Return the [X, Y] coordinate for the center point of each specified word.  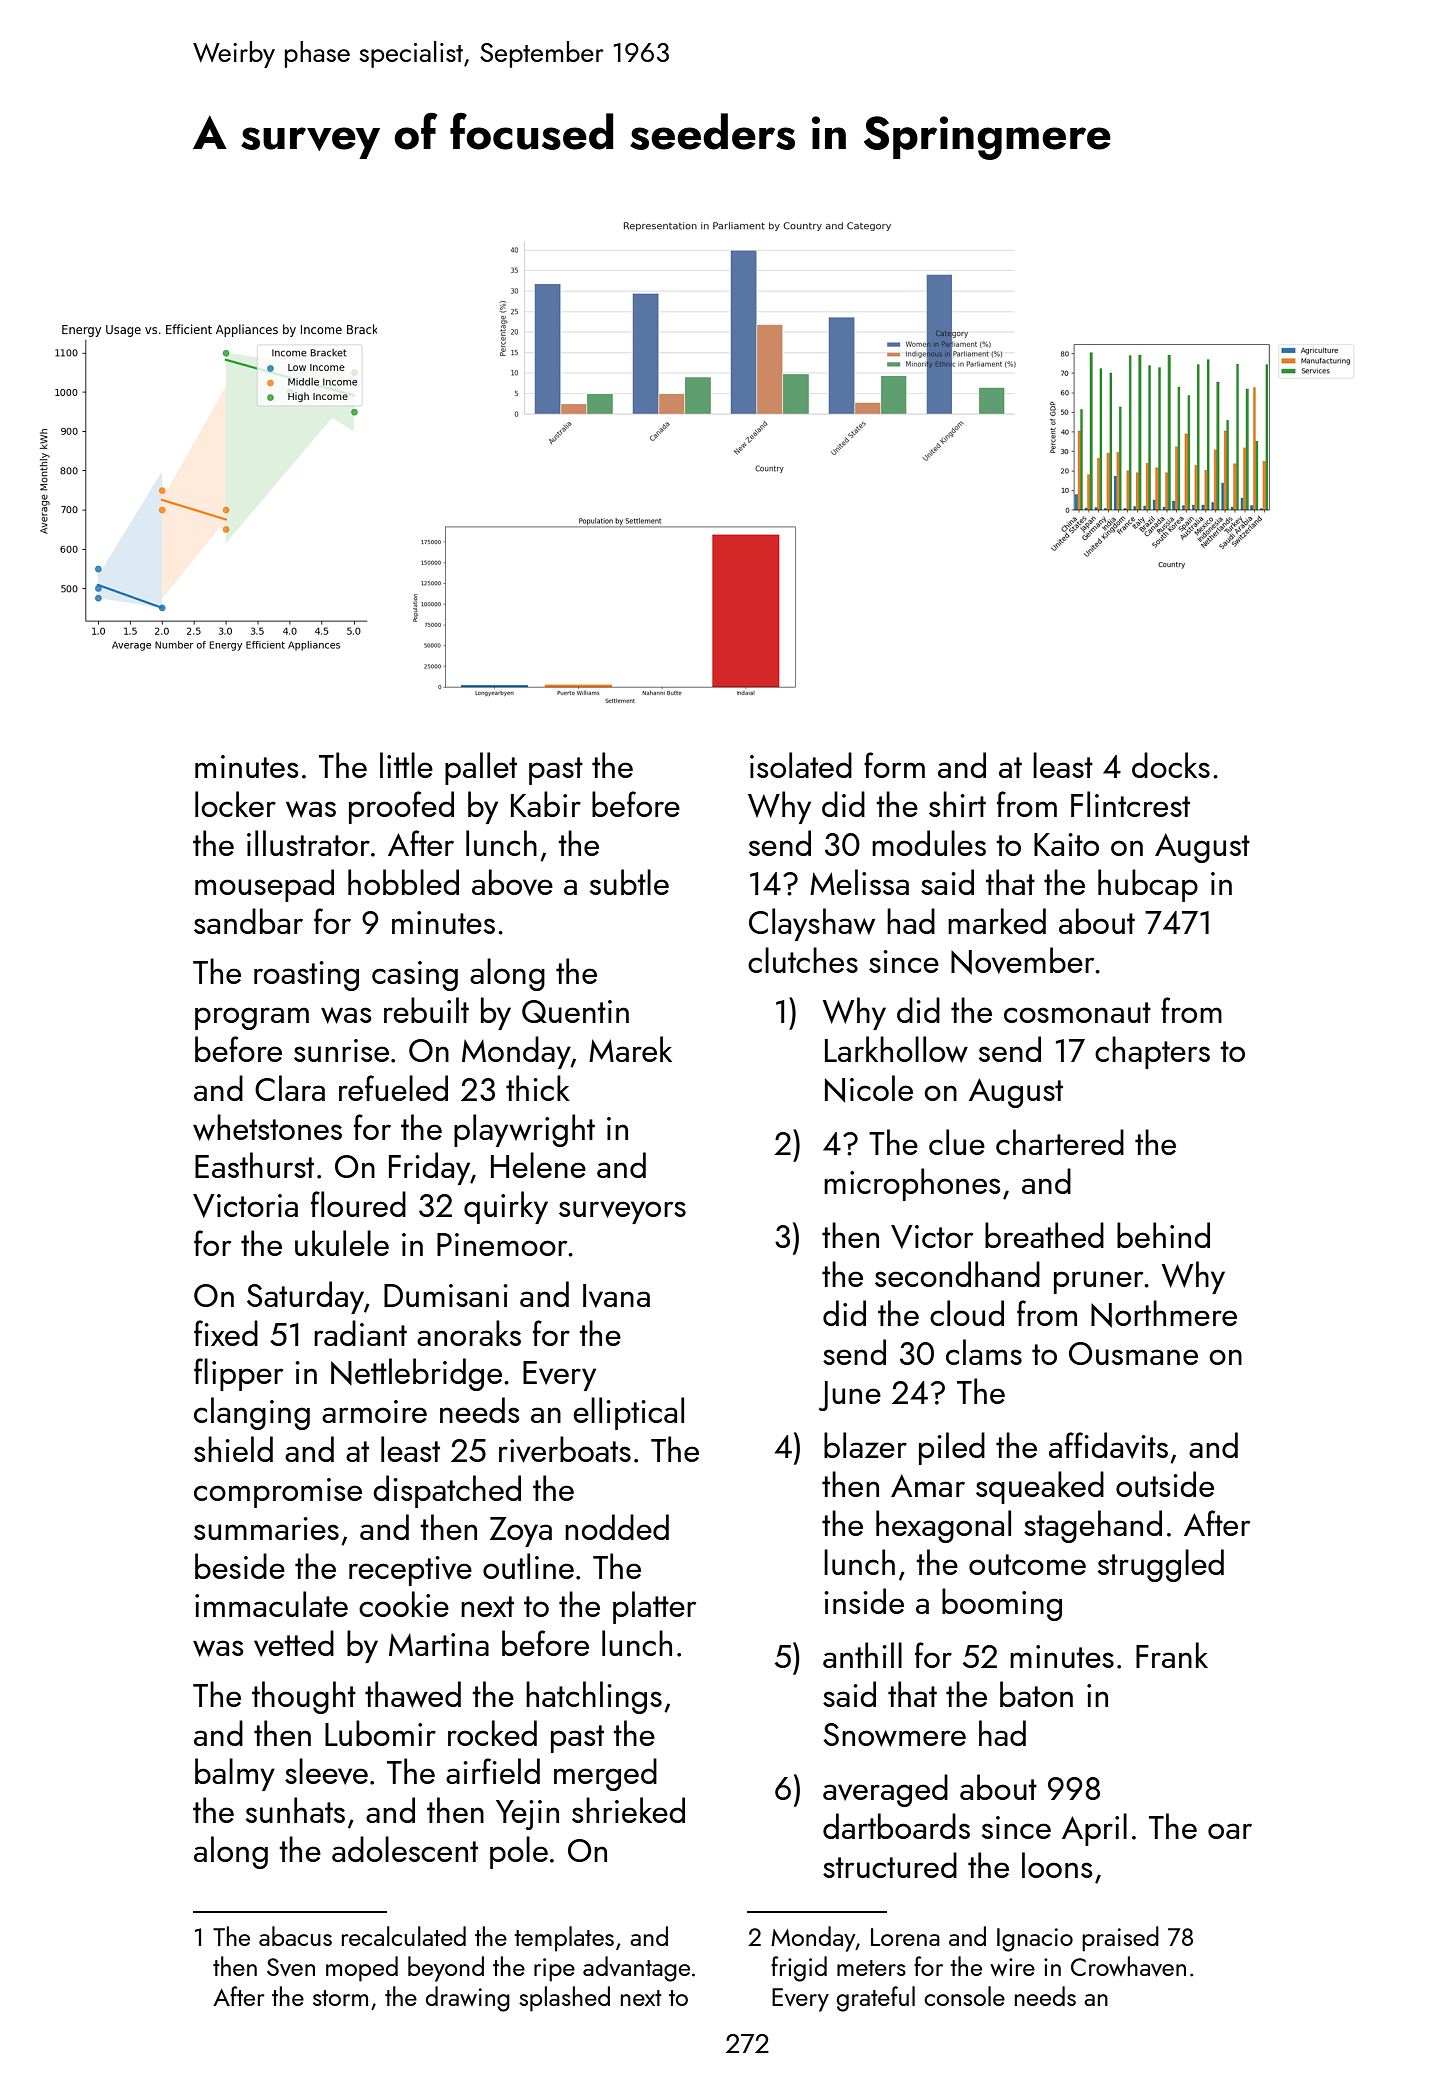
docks [1171, 765]
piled [952, 1448]
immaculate [271, 1604]
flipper [238, 1374]
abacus [295, 1936]
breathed [1044, 1235]
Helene [538, 1165]
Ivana [616, 1296]
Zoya [521, 1532]
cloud [967, 1313]
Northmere [1164, 1314]
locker [235, 804]
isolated [801, 765]
